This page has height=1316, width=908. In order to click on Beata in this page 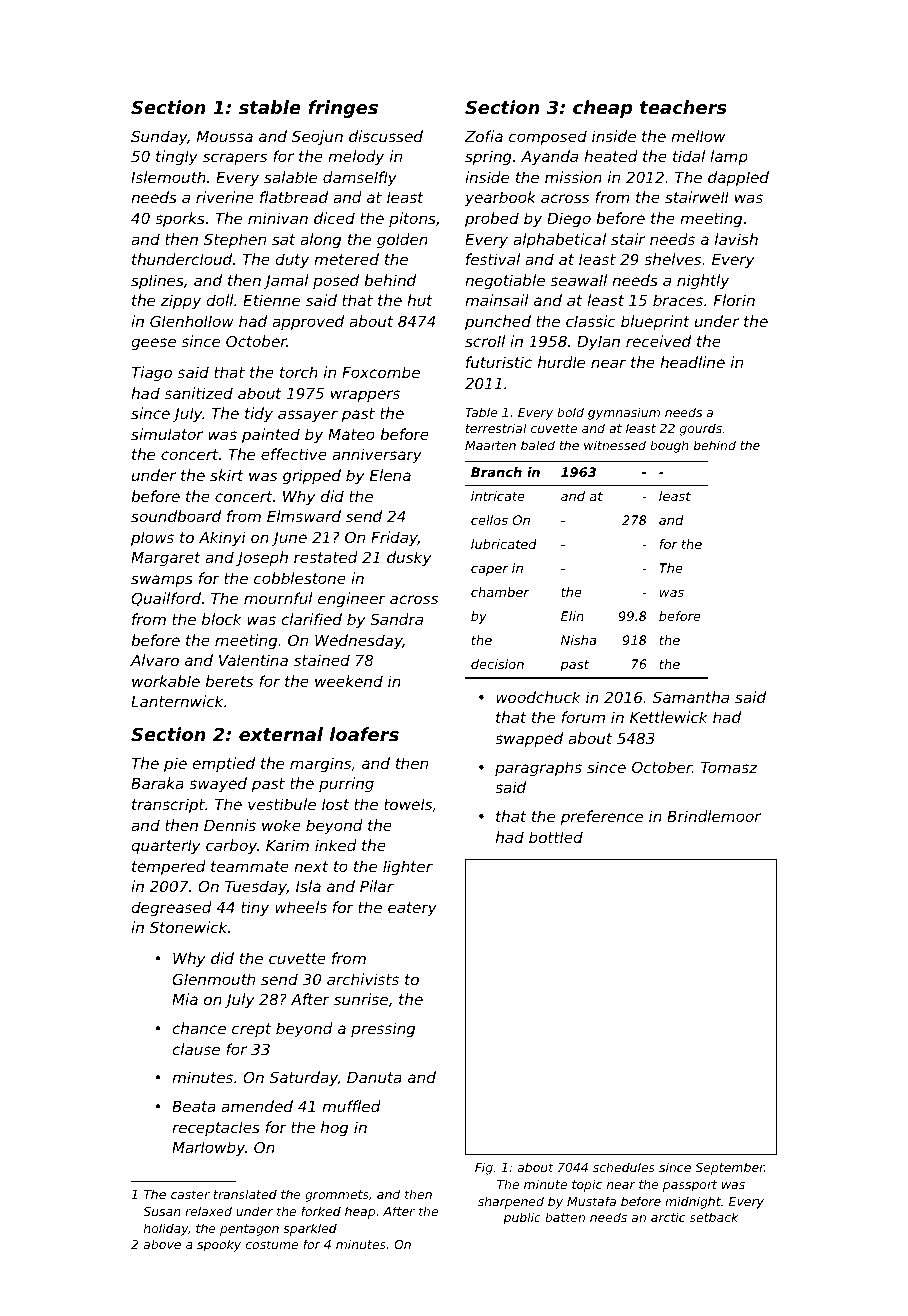, I will do `click(194, 1106)`.
